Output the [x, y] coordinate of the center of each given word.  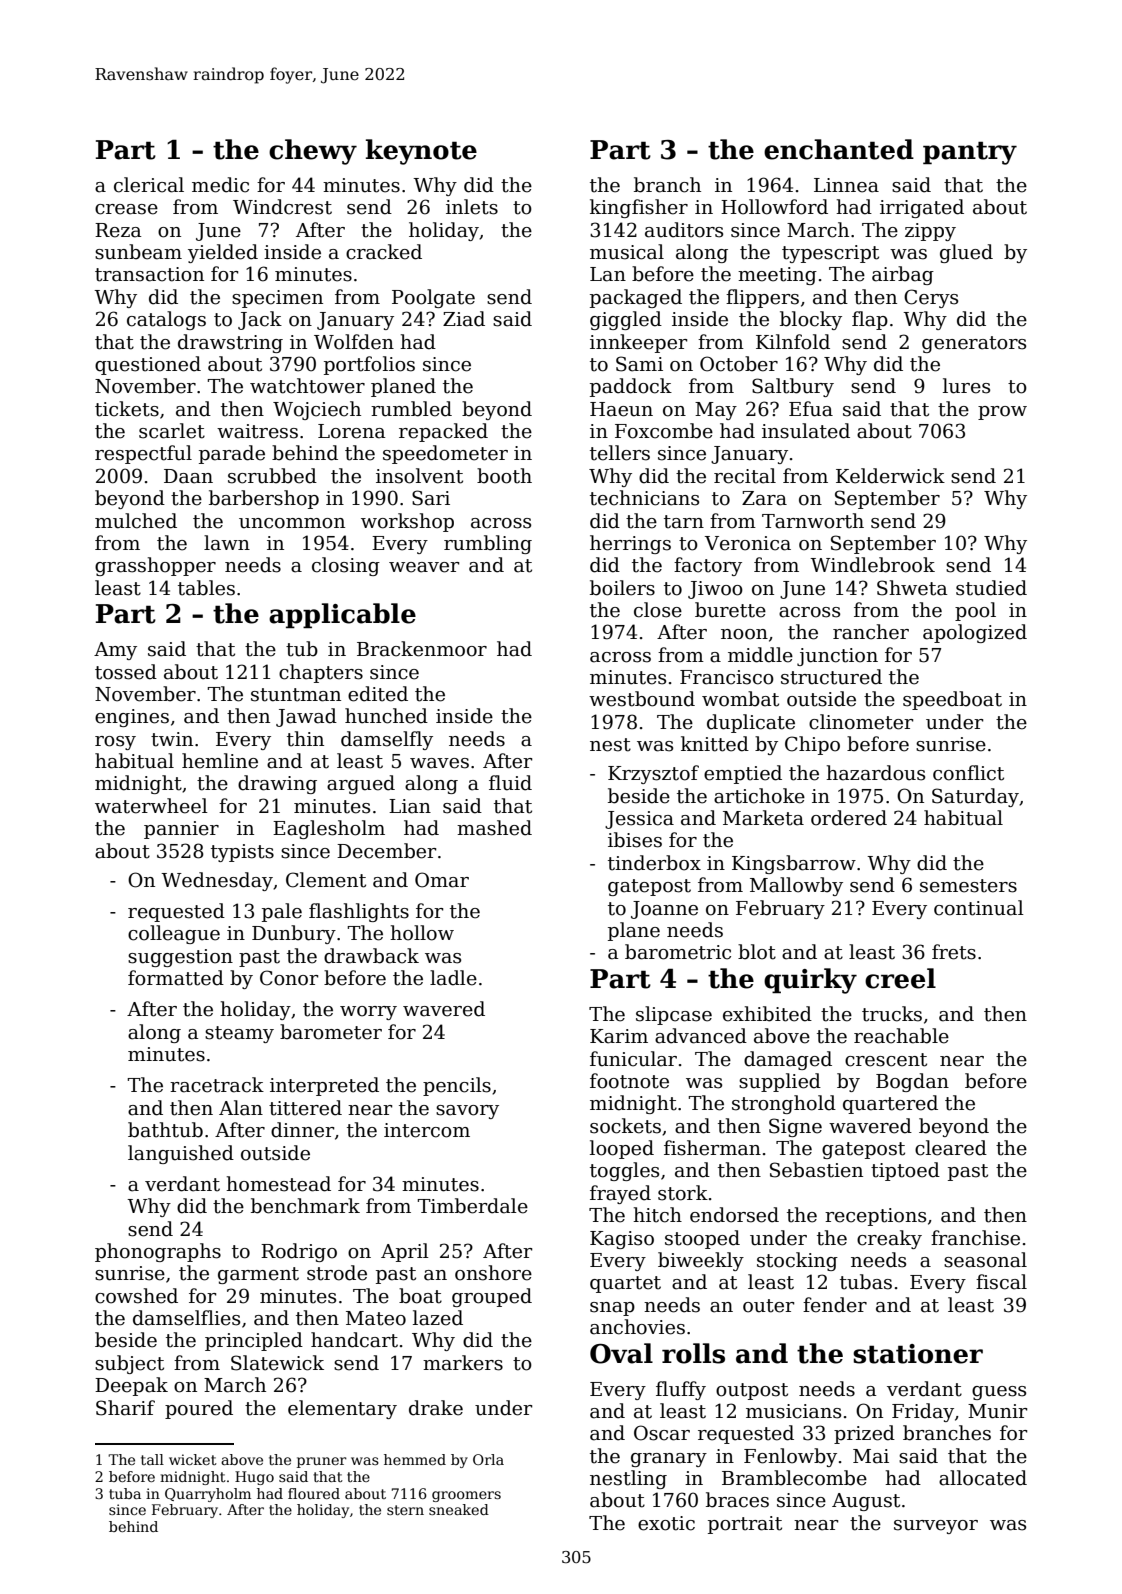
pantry [970, 153]
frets [954, 952]
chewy [313, 152]
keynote [421, 152]
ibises [635, 840]
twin [172, 739]
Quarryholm [208, 1495]
